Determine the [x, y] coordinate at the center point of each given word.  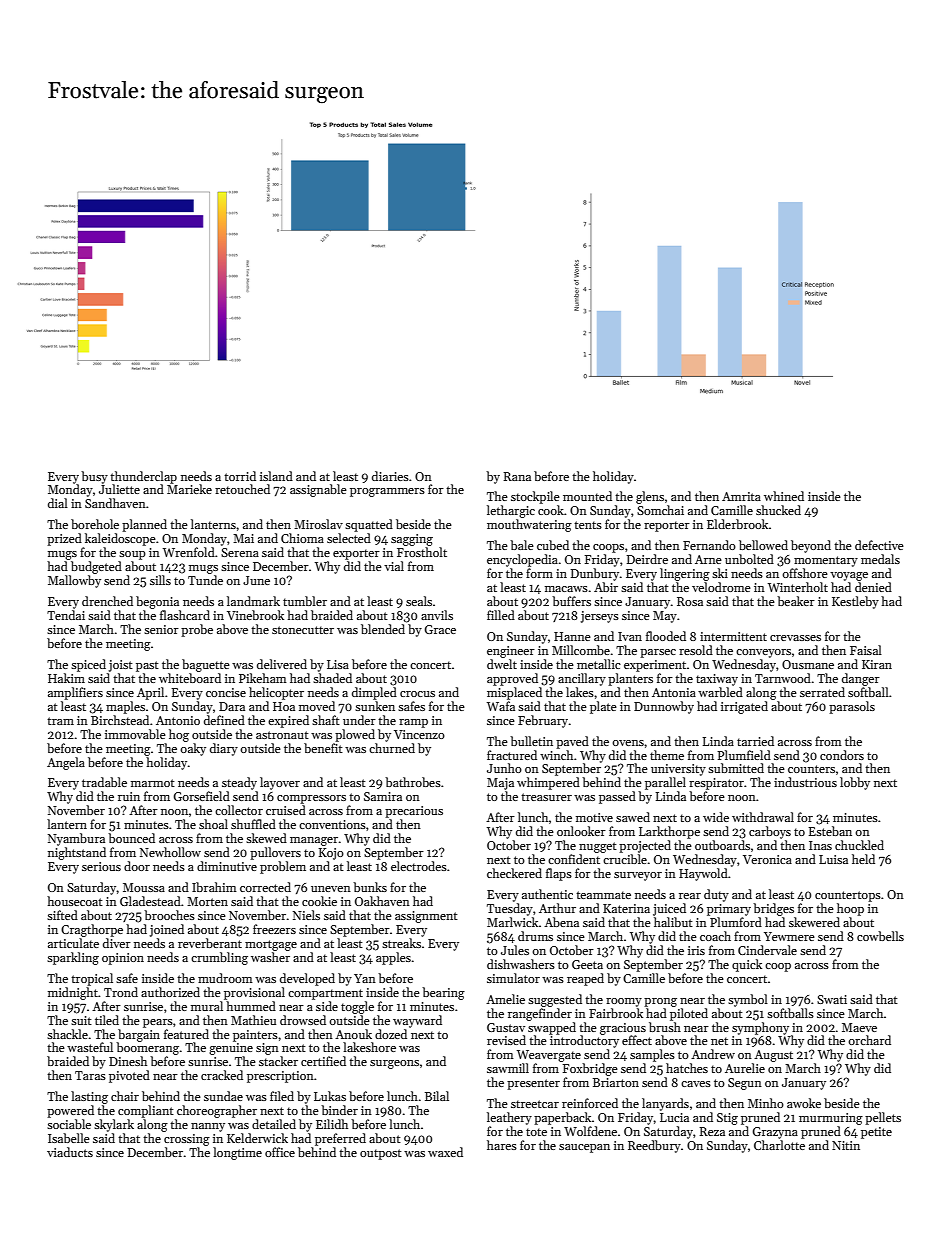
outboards [722, 845]
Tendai [66, 615]
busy [94, 477]
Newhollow [170, 852]
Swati [832, 999]
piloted [689, 1014]
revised [506, 1040]
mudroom [225, 978]
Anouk [353, 1034]
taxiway [717, 680]
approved [512, 679]
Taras [90, 1075]
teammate [603, 895]
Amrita [741, 496]
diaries [390, 476]
